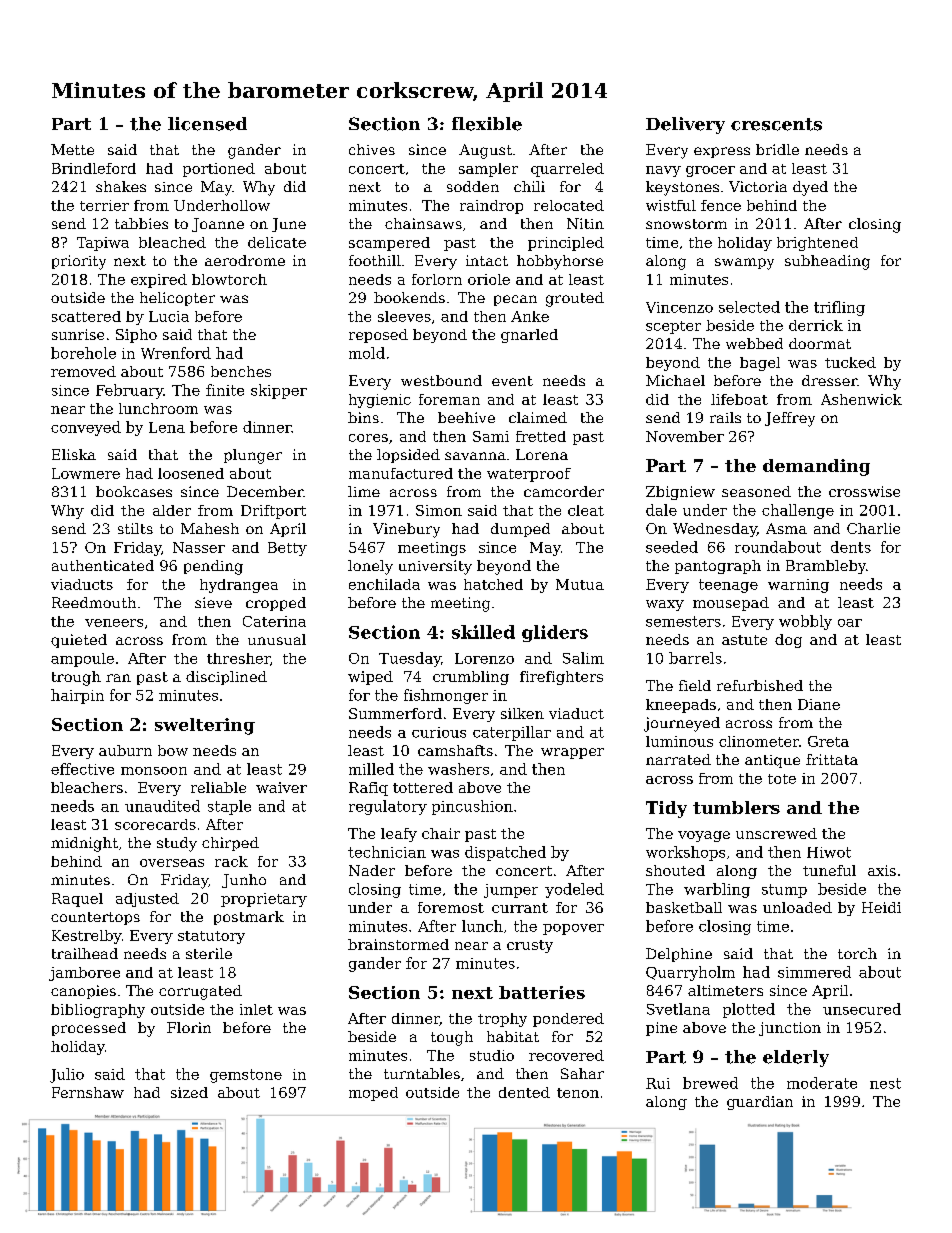  I want to click on removed, so click(83, 371).
